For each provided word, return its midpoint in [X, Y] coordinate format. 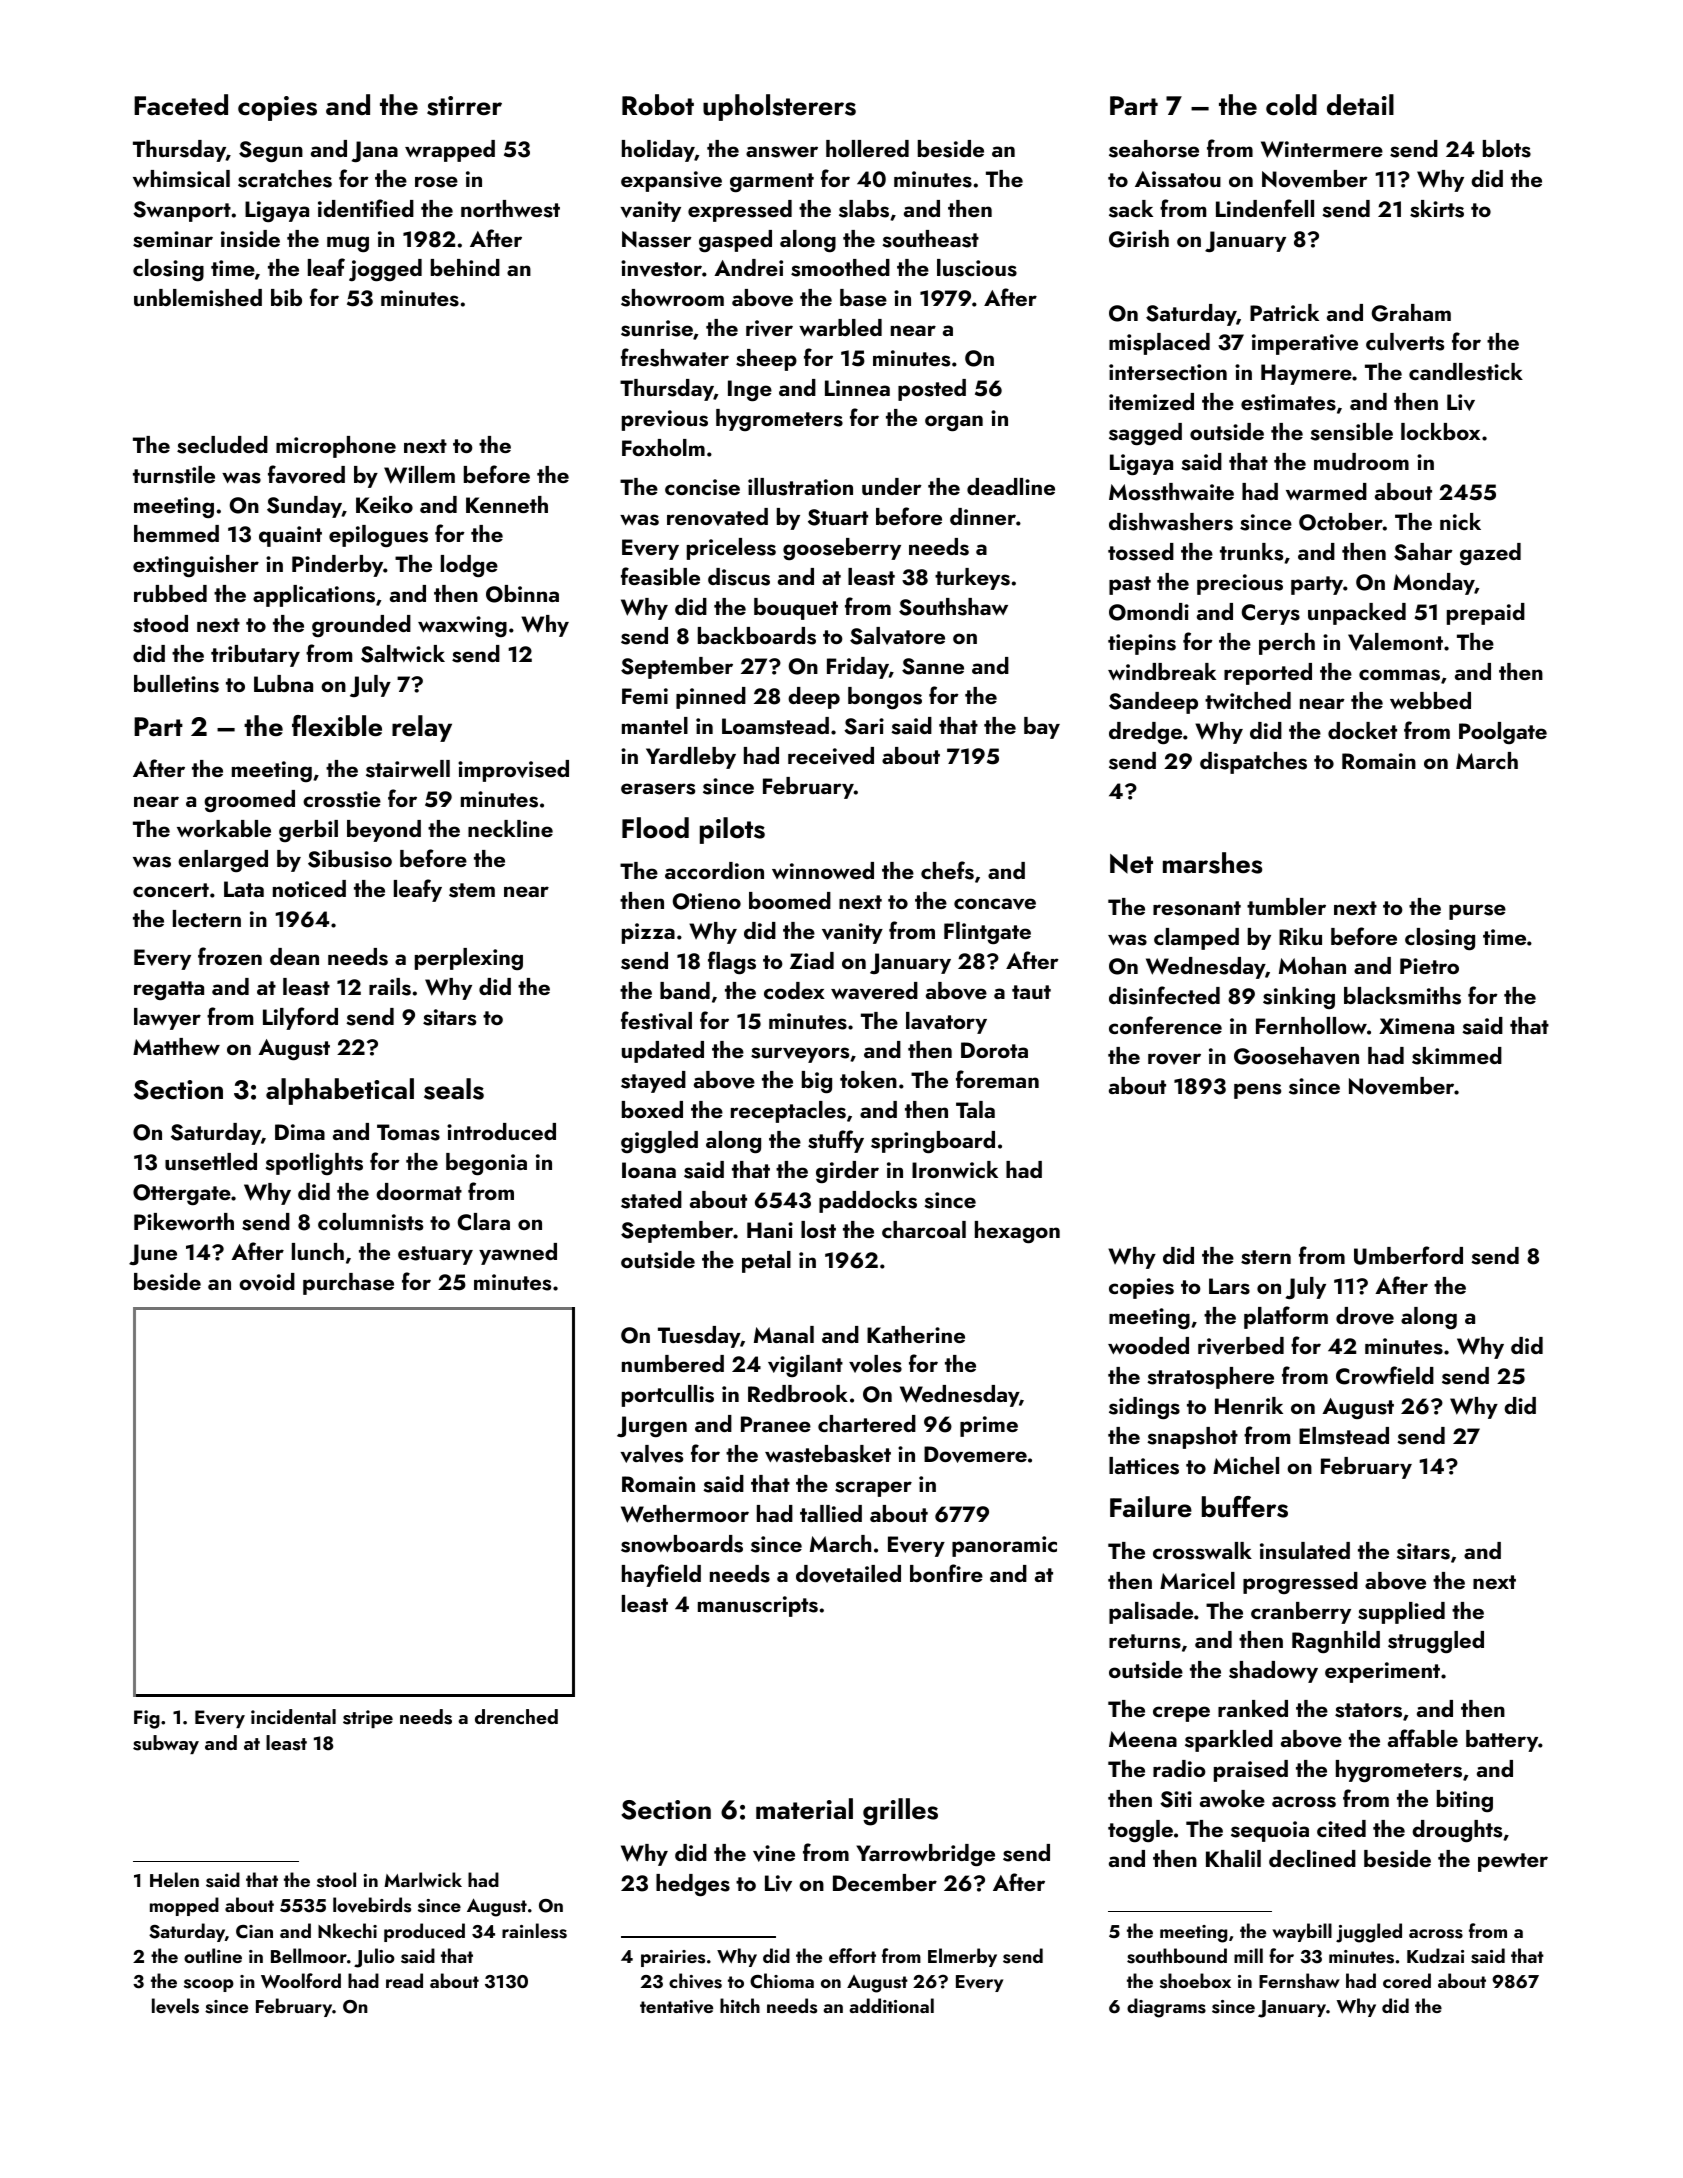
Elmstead [1344, 1436]
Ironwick [955, 1169]
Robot [658, 105]
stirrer [464, 106]
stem [472, 890]
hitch [740, 2005]
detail [1360, 105]
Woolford [301, 1981]
